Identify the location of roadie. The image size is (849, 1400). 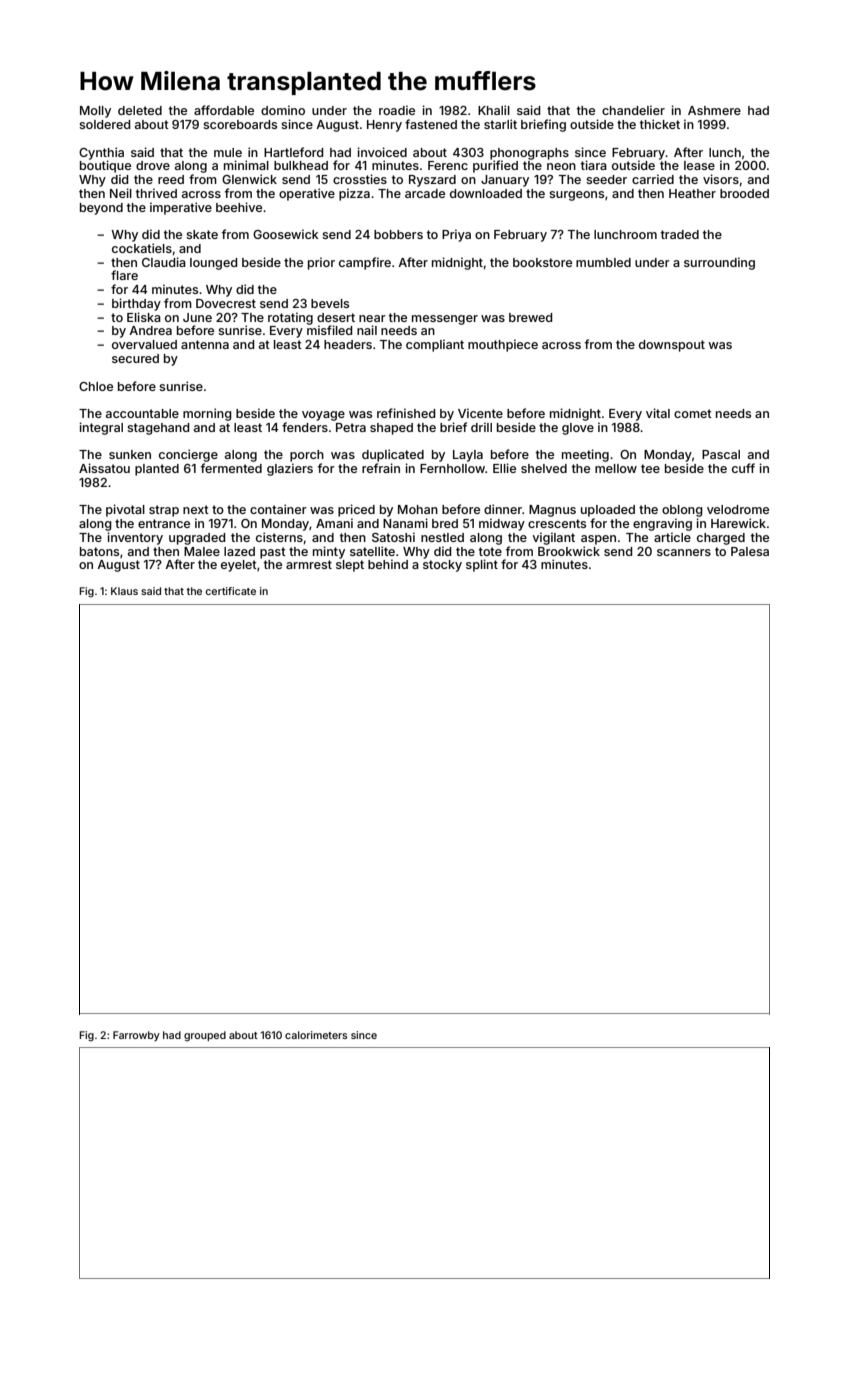
(397, 110).
